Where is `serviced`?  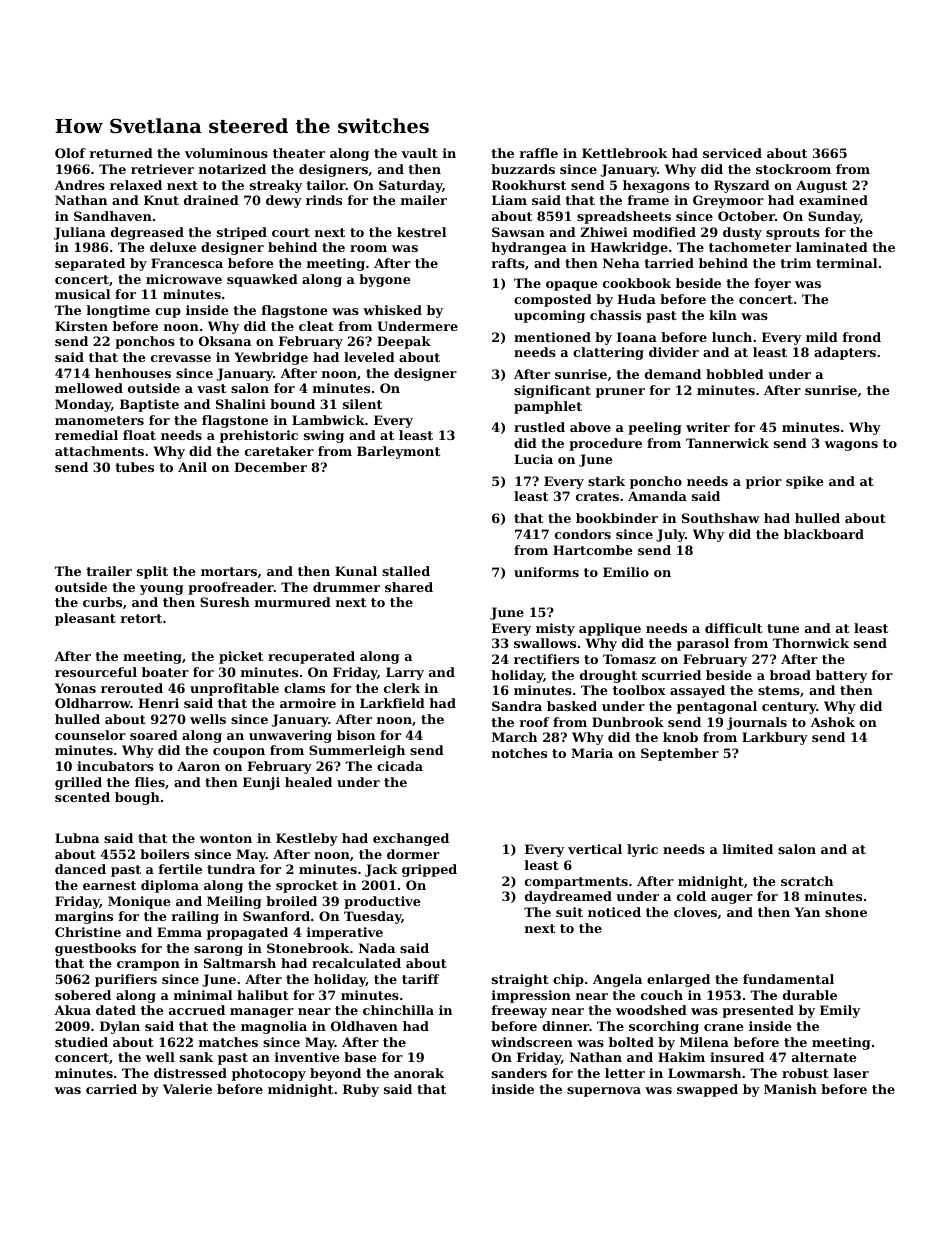
serviced is located at coordinates (732, 153).
